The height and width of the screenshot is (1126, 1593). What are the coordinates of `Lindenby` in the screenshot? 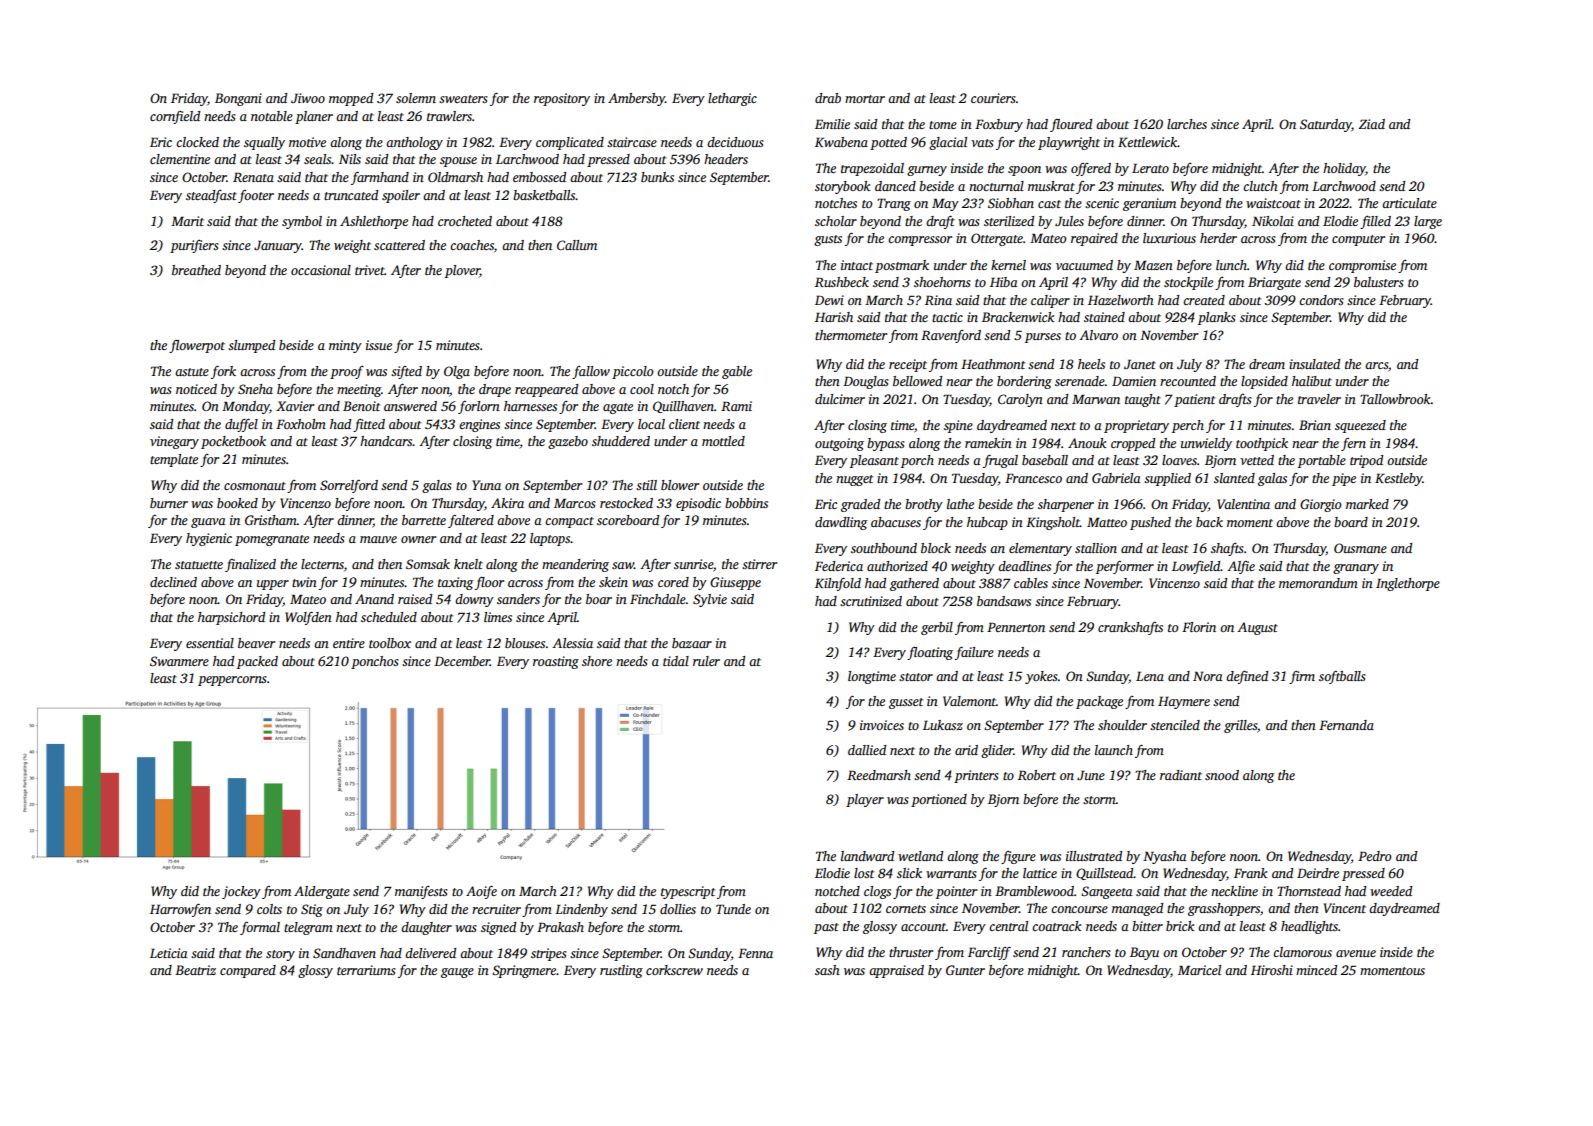 It's located at (581, 910).
